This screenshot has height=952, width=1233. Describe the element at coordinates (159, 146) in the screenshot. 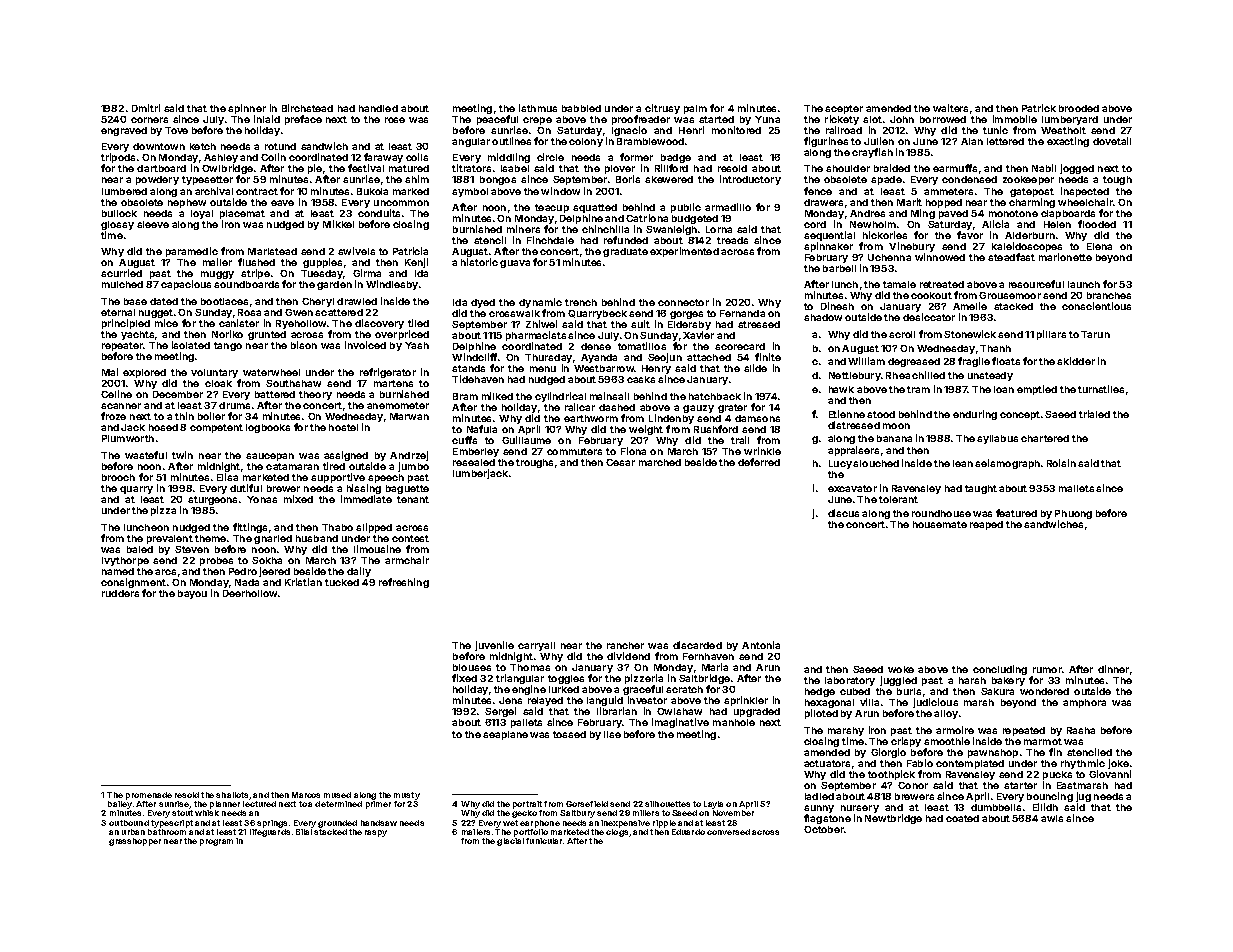

I see `downtown` at that location.
